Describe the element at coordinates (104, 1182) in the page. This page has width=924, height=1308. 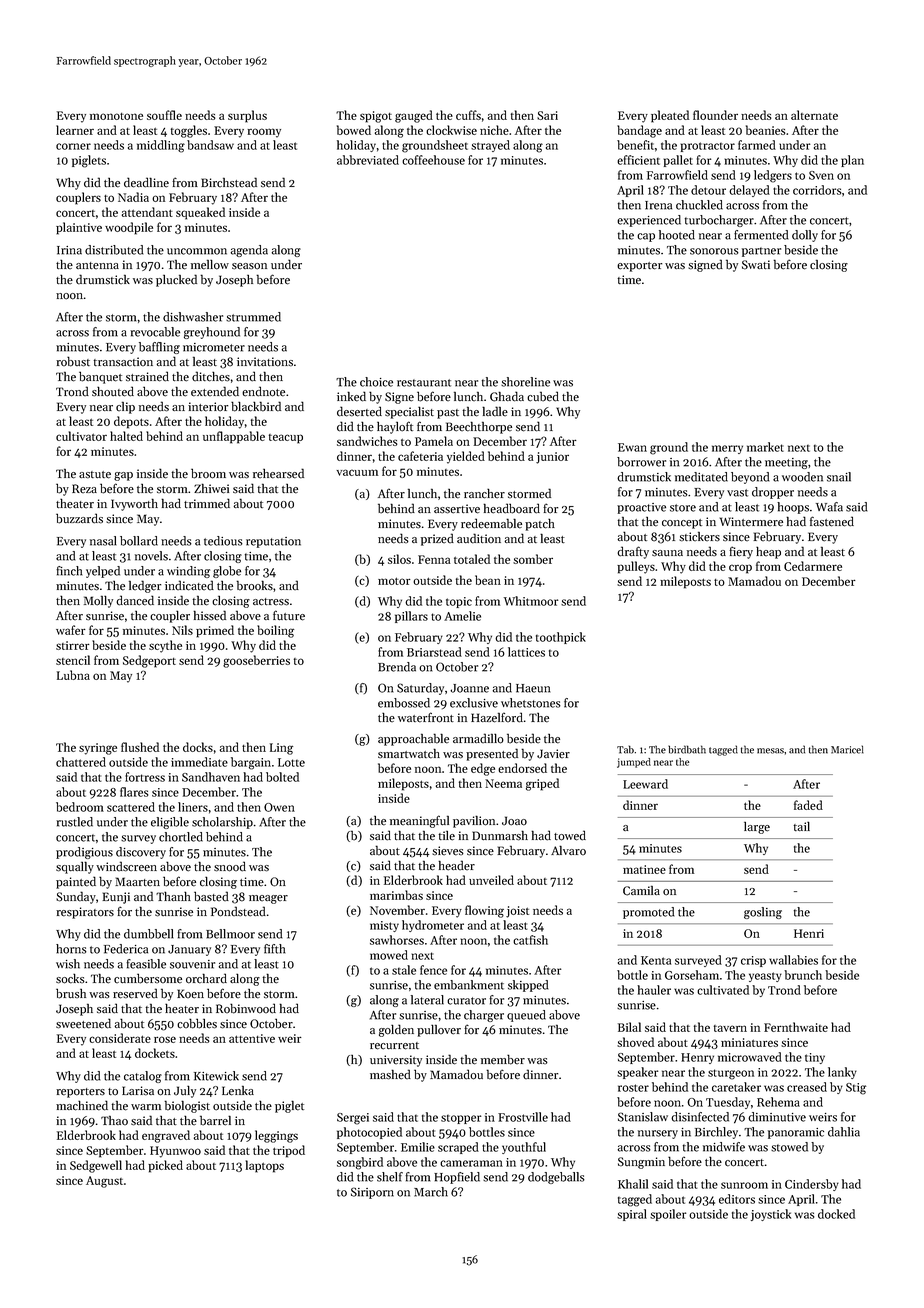
I see `August` at that location.
